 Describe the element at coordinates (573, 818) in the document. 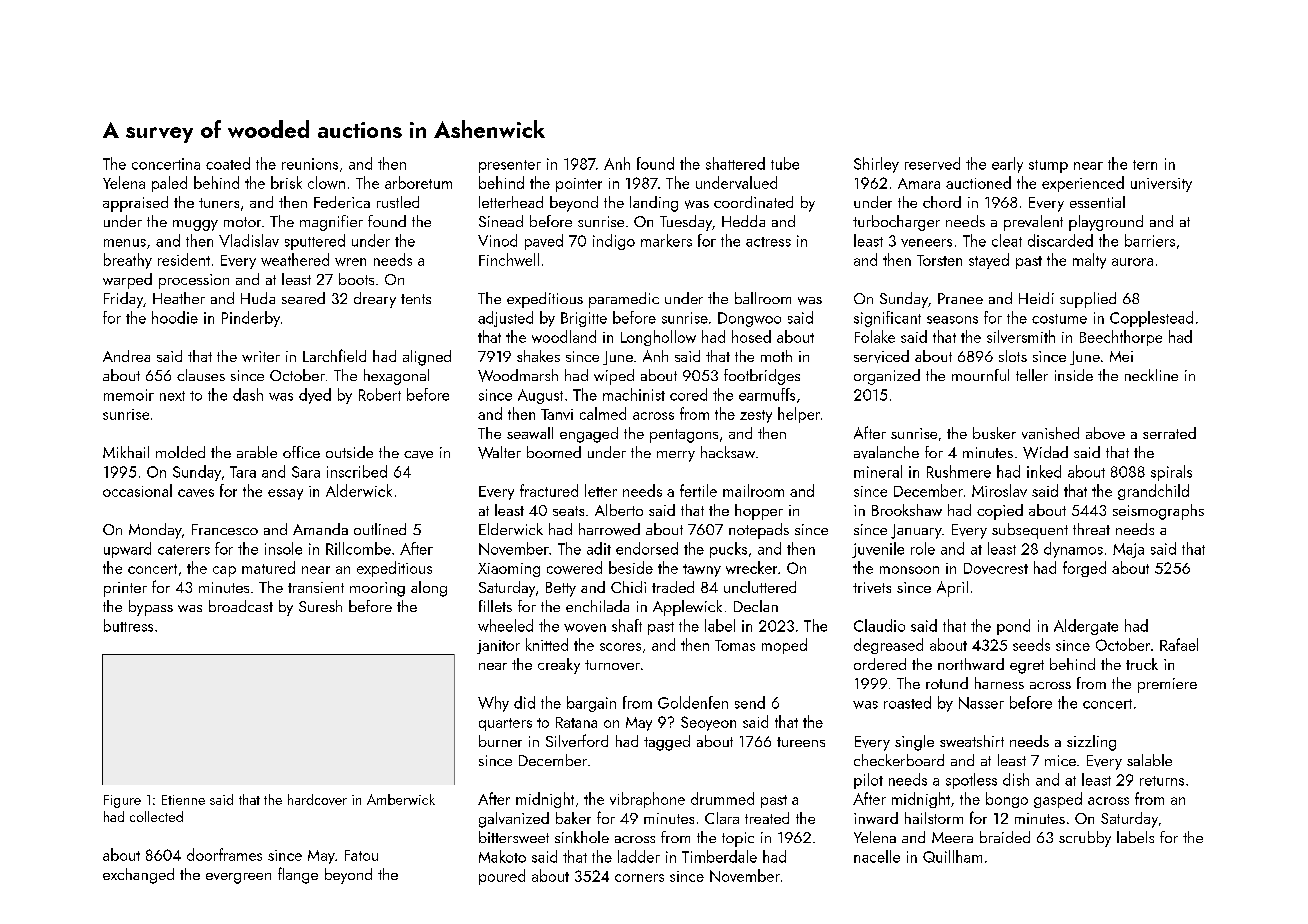

I see `baker` at that location.
